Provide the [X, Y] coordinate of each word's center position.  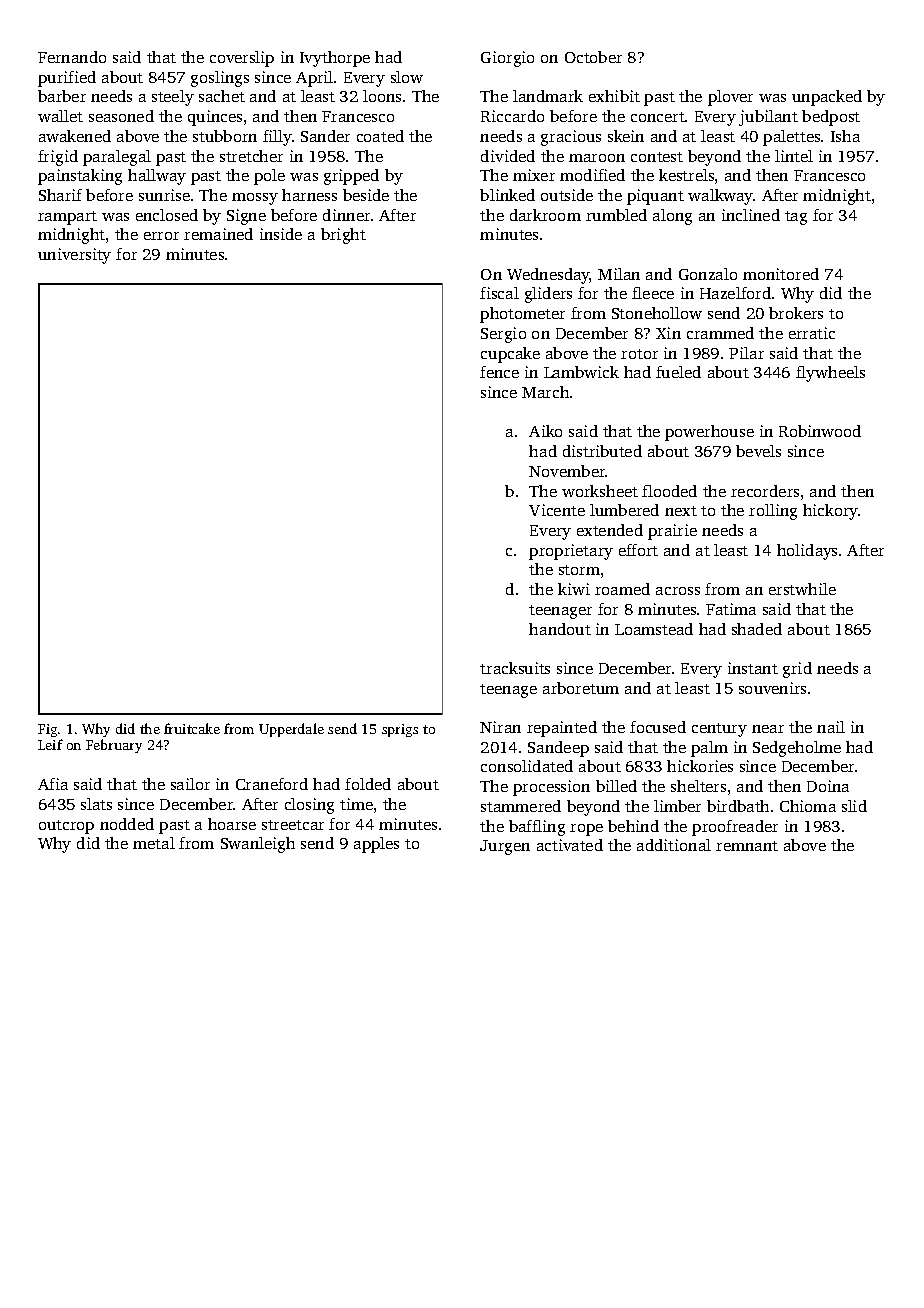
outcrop [66, 827]
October [593, 57]
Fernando [72, 57]
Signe [246, 217]
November [567, 471]
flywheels [830, 374]
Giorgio [507, 59]
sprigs [400, 730]
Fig [47, 730]
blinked [507, 195]
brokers [796, 313]
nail [831, 727]
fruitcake [192, 728]
